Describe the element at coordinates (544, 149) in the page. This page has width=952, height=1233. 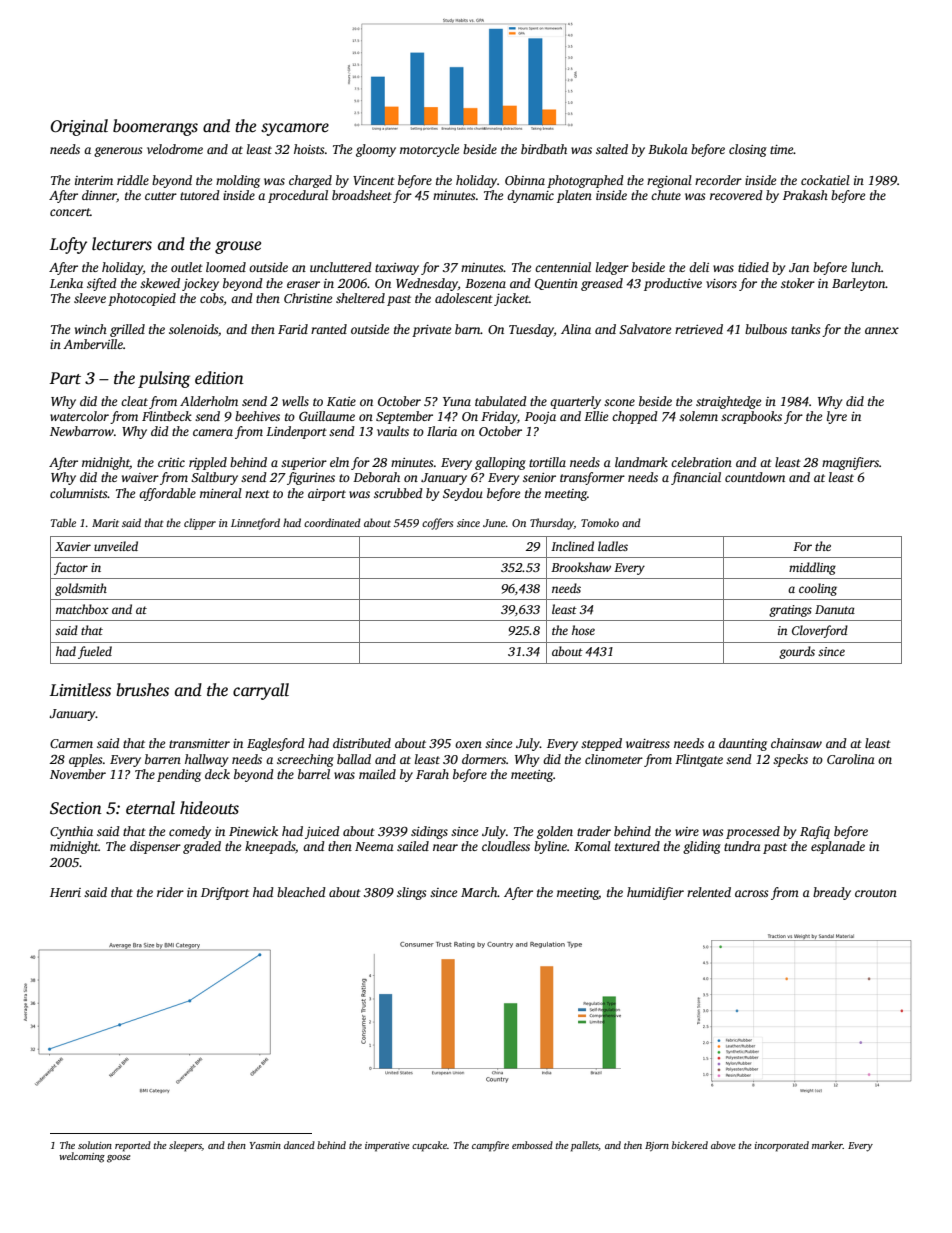
I see `birdbath` at that location.
